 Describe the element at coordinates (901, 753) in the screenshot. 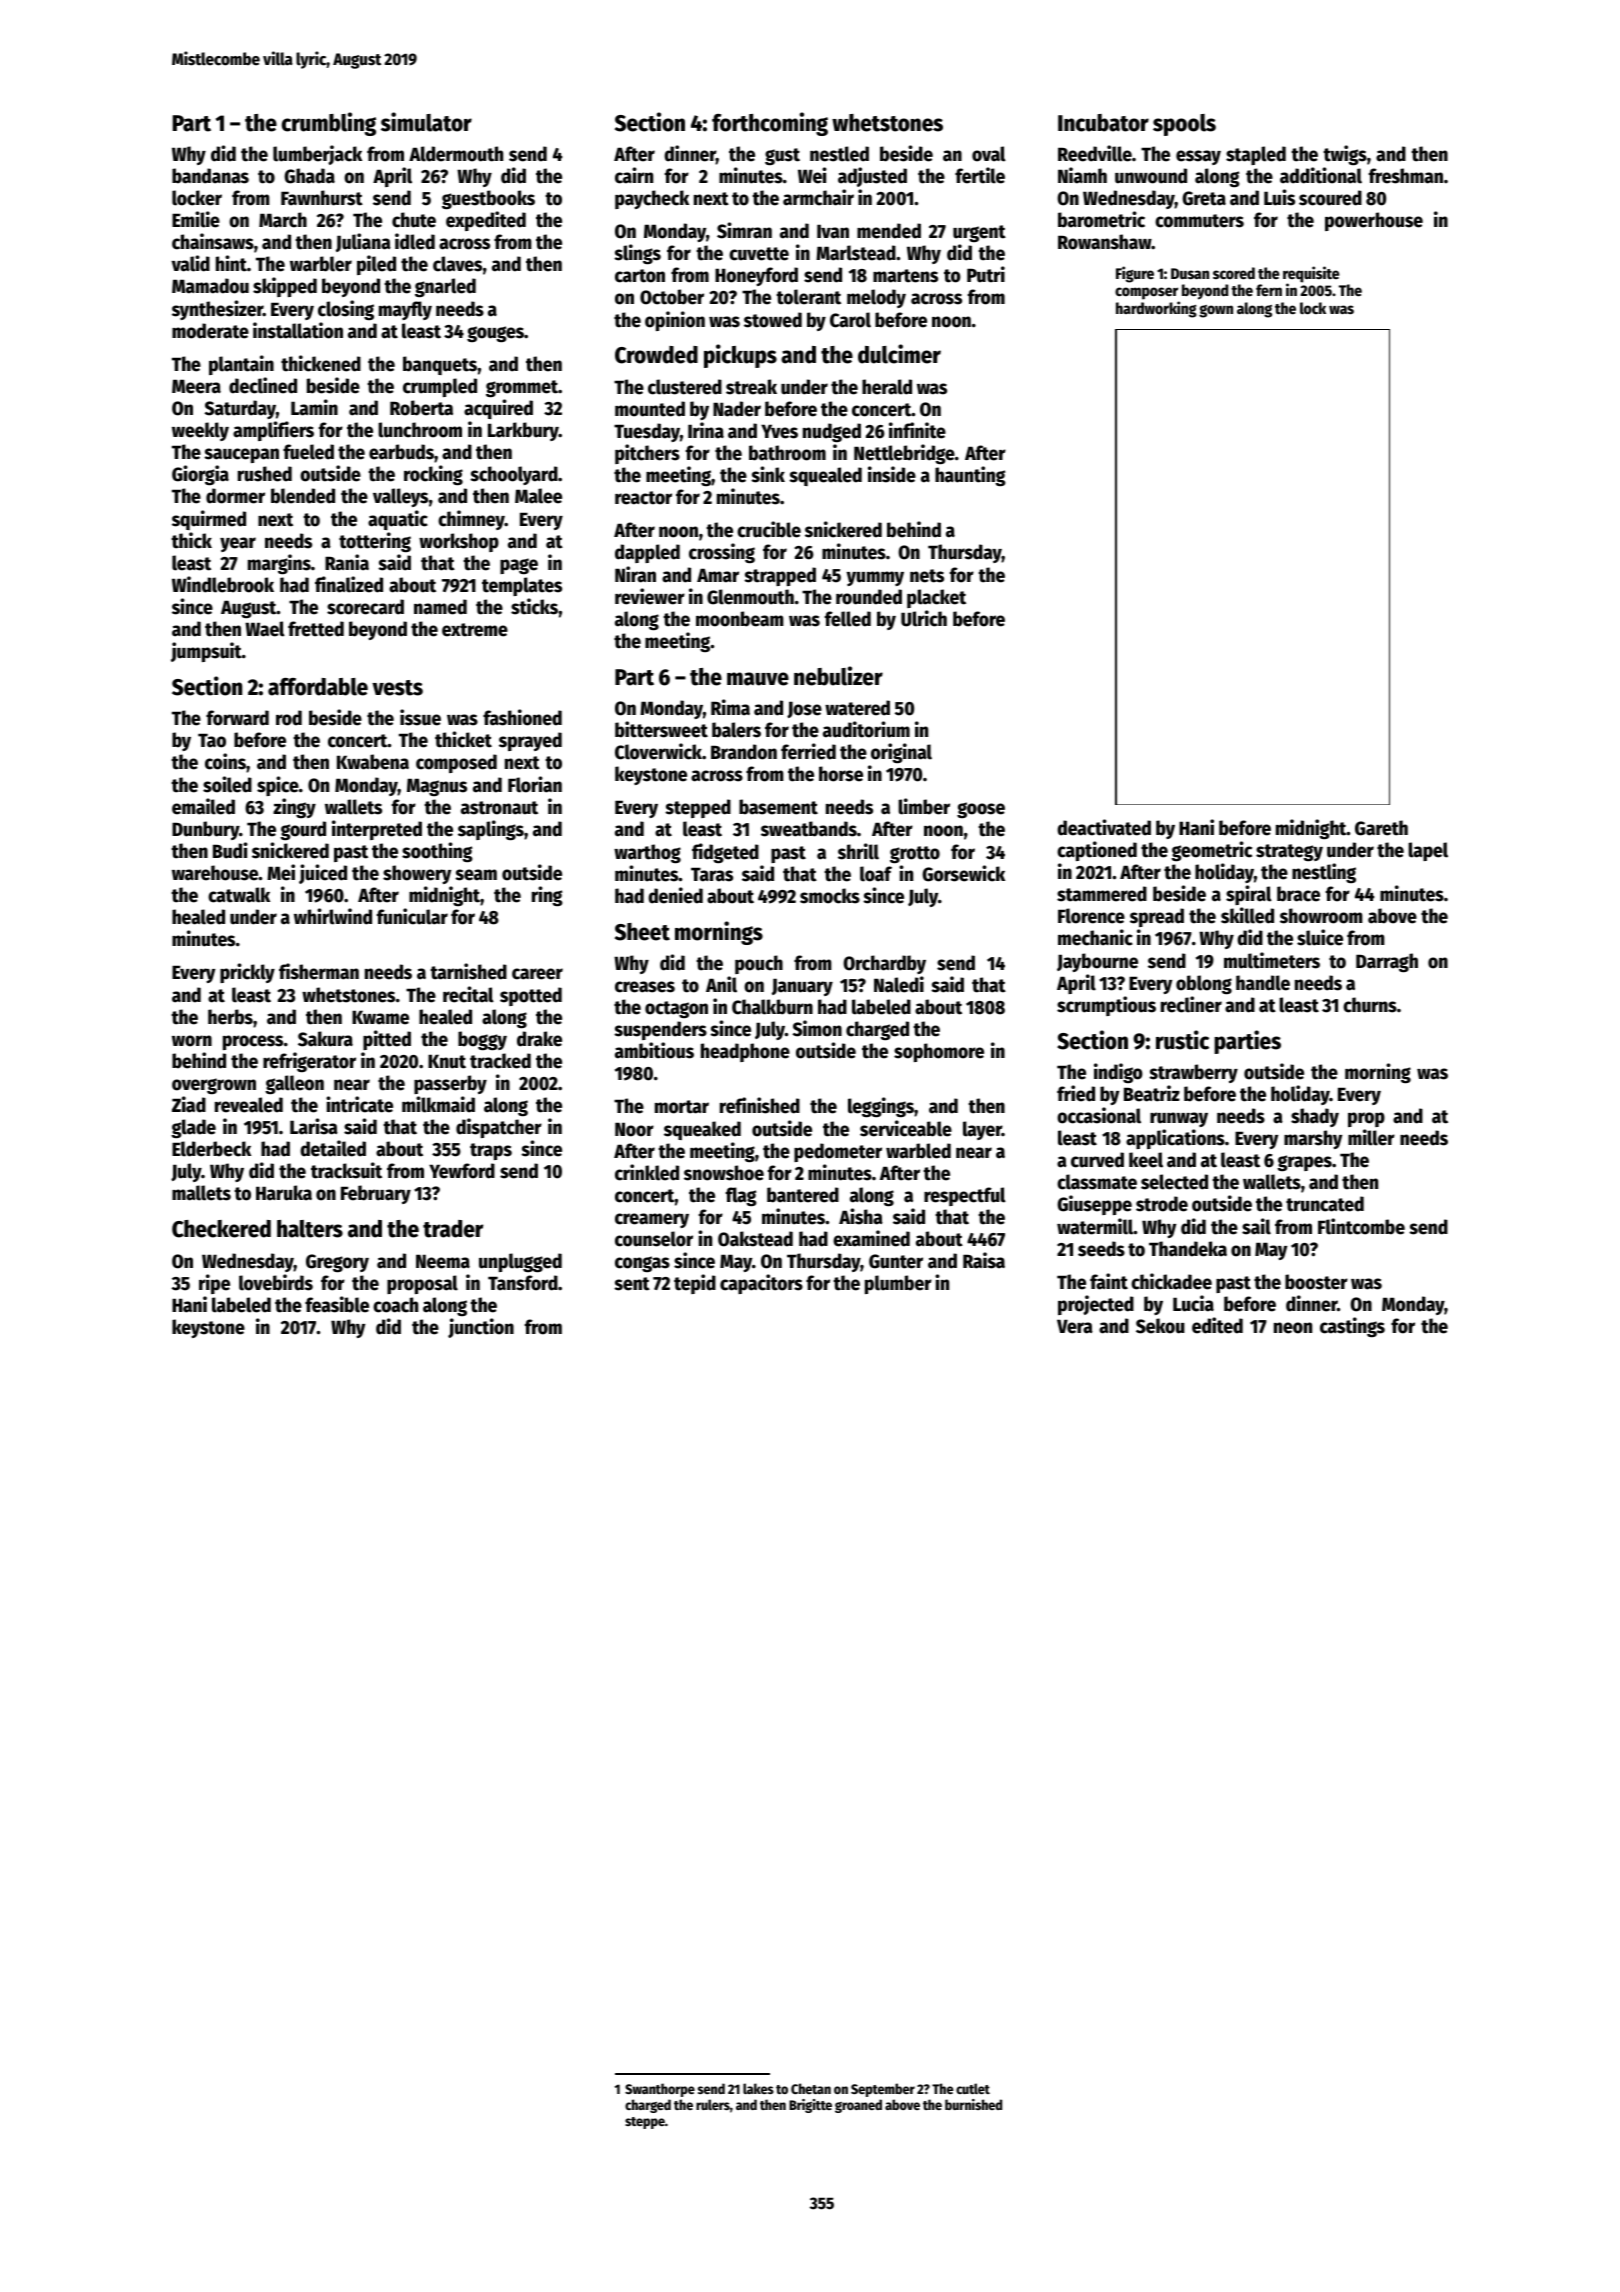

I see `original` at that location.
